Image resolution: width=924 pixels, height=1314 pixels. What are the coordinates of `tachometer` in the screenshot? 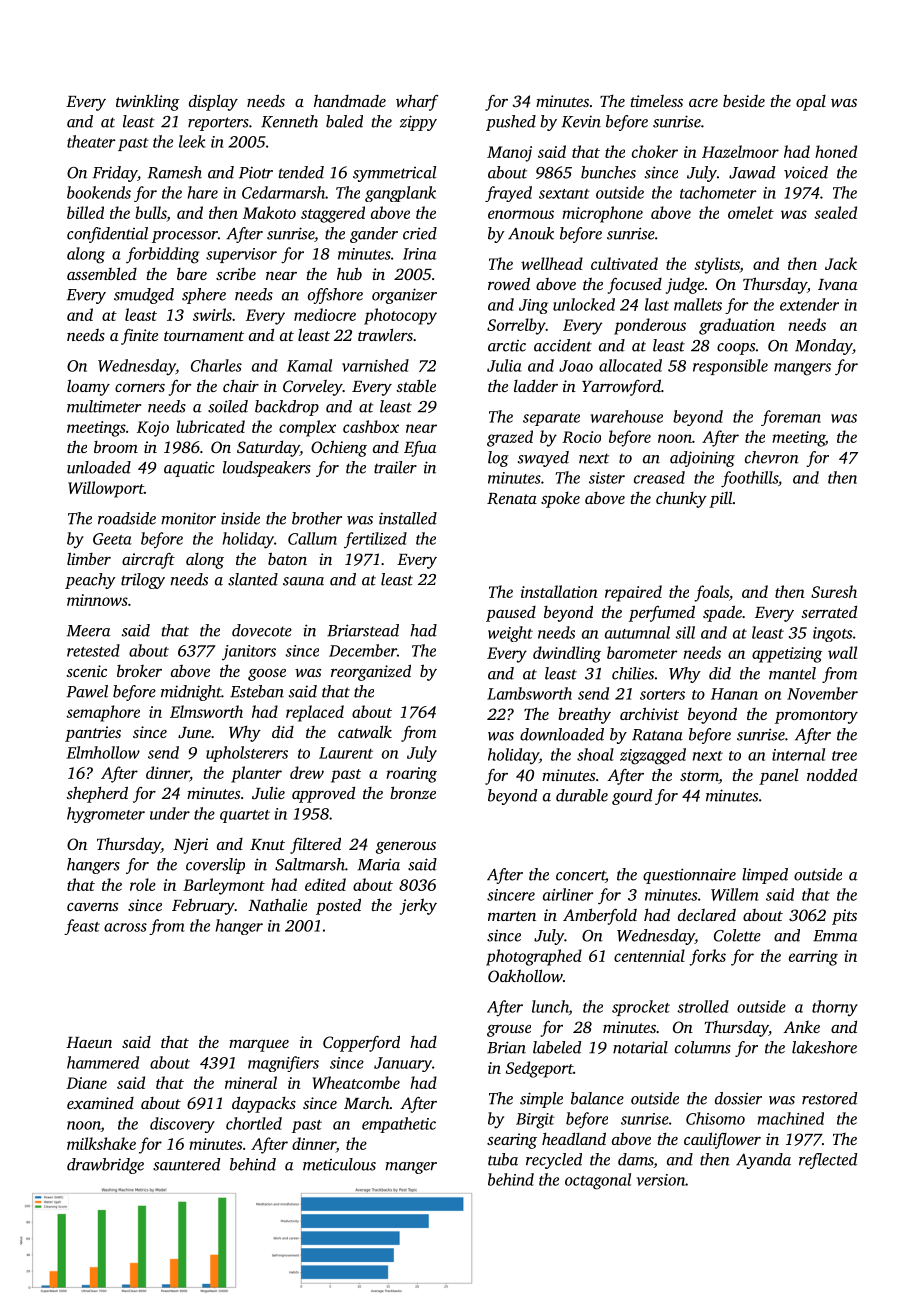 It's located at (718, 192).
